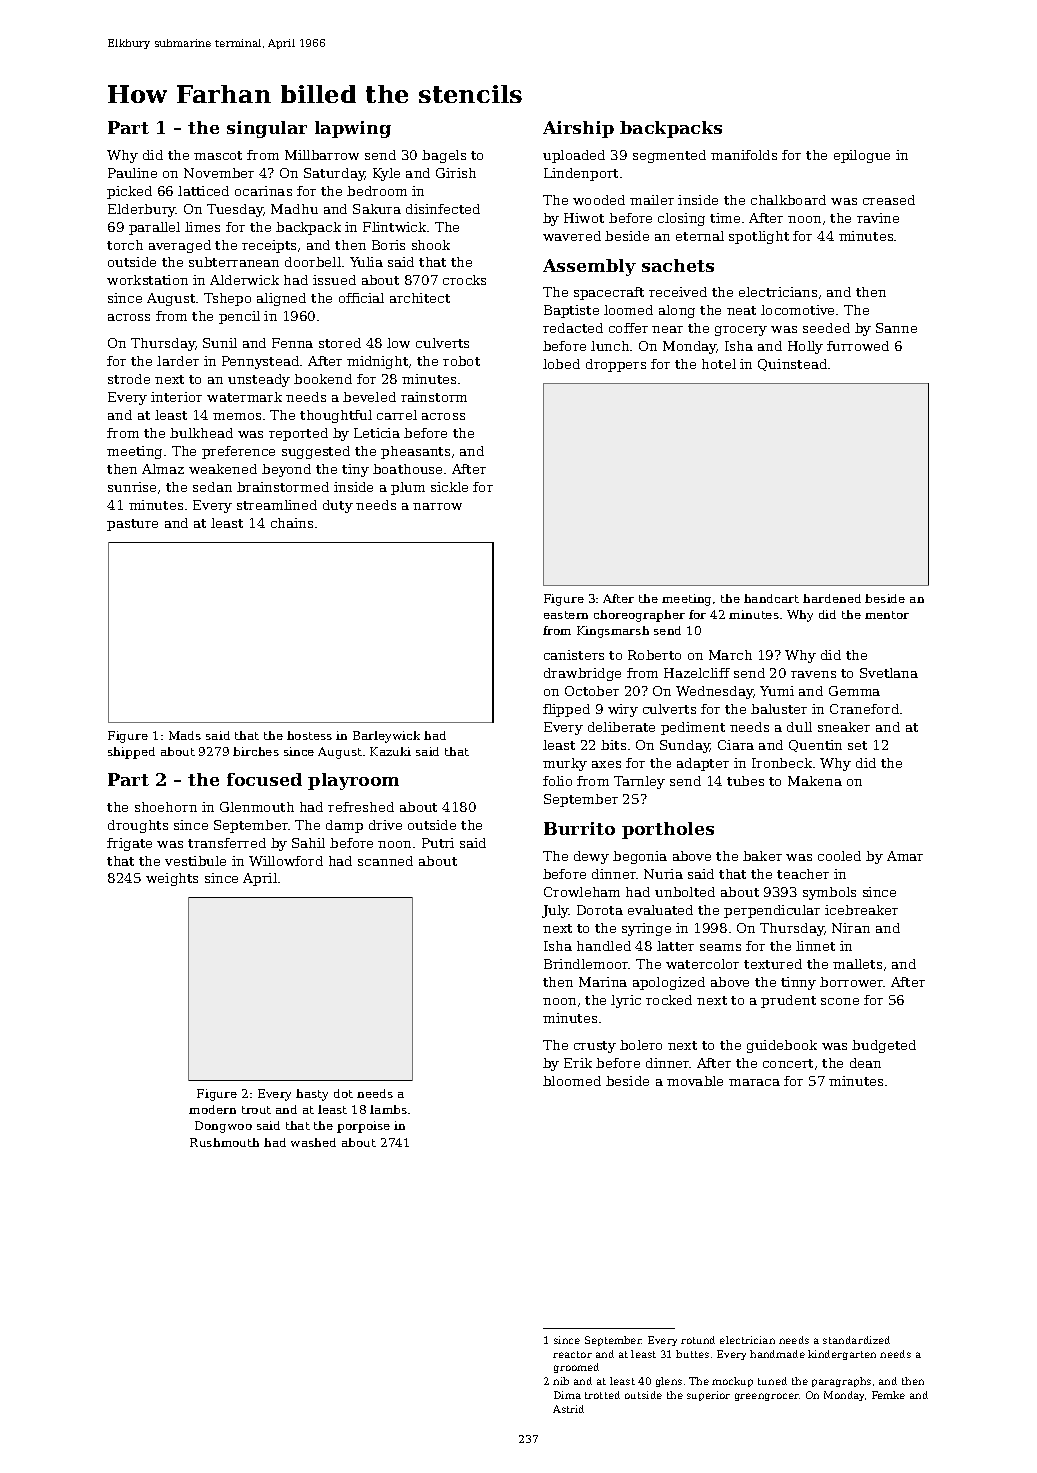  Describe the element at coordinates (771, 598) in the screenshot. I see `handcart` at that location.
